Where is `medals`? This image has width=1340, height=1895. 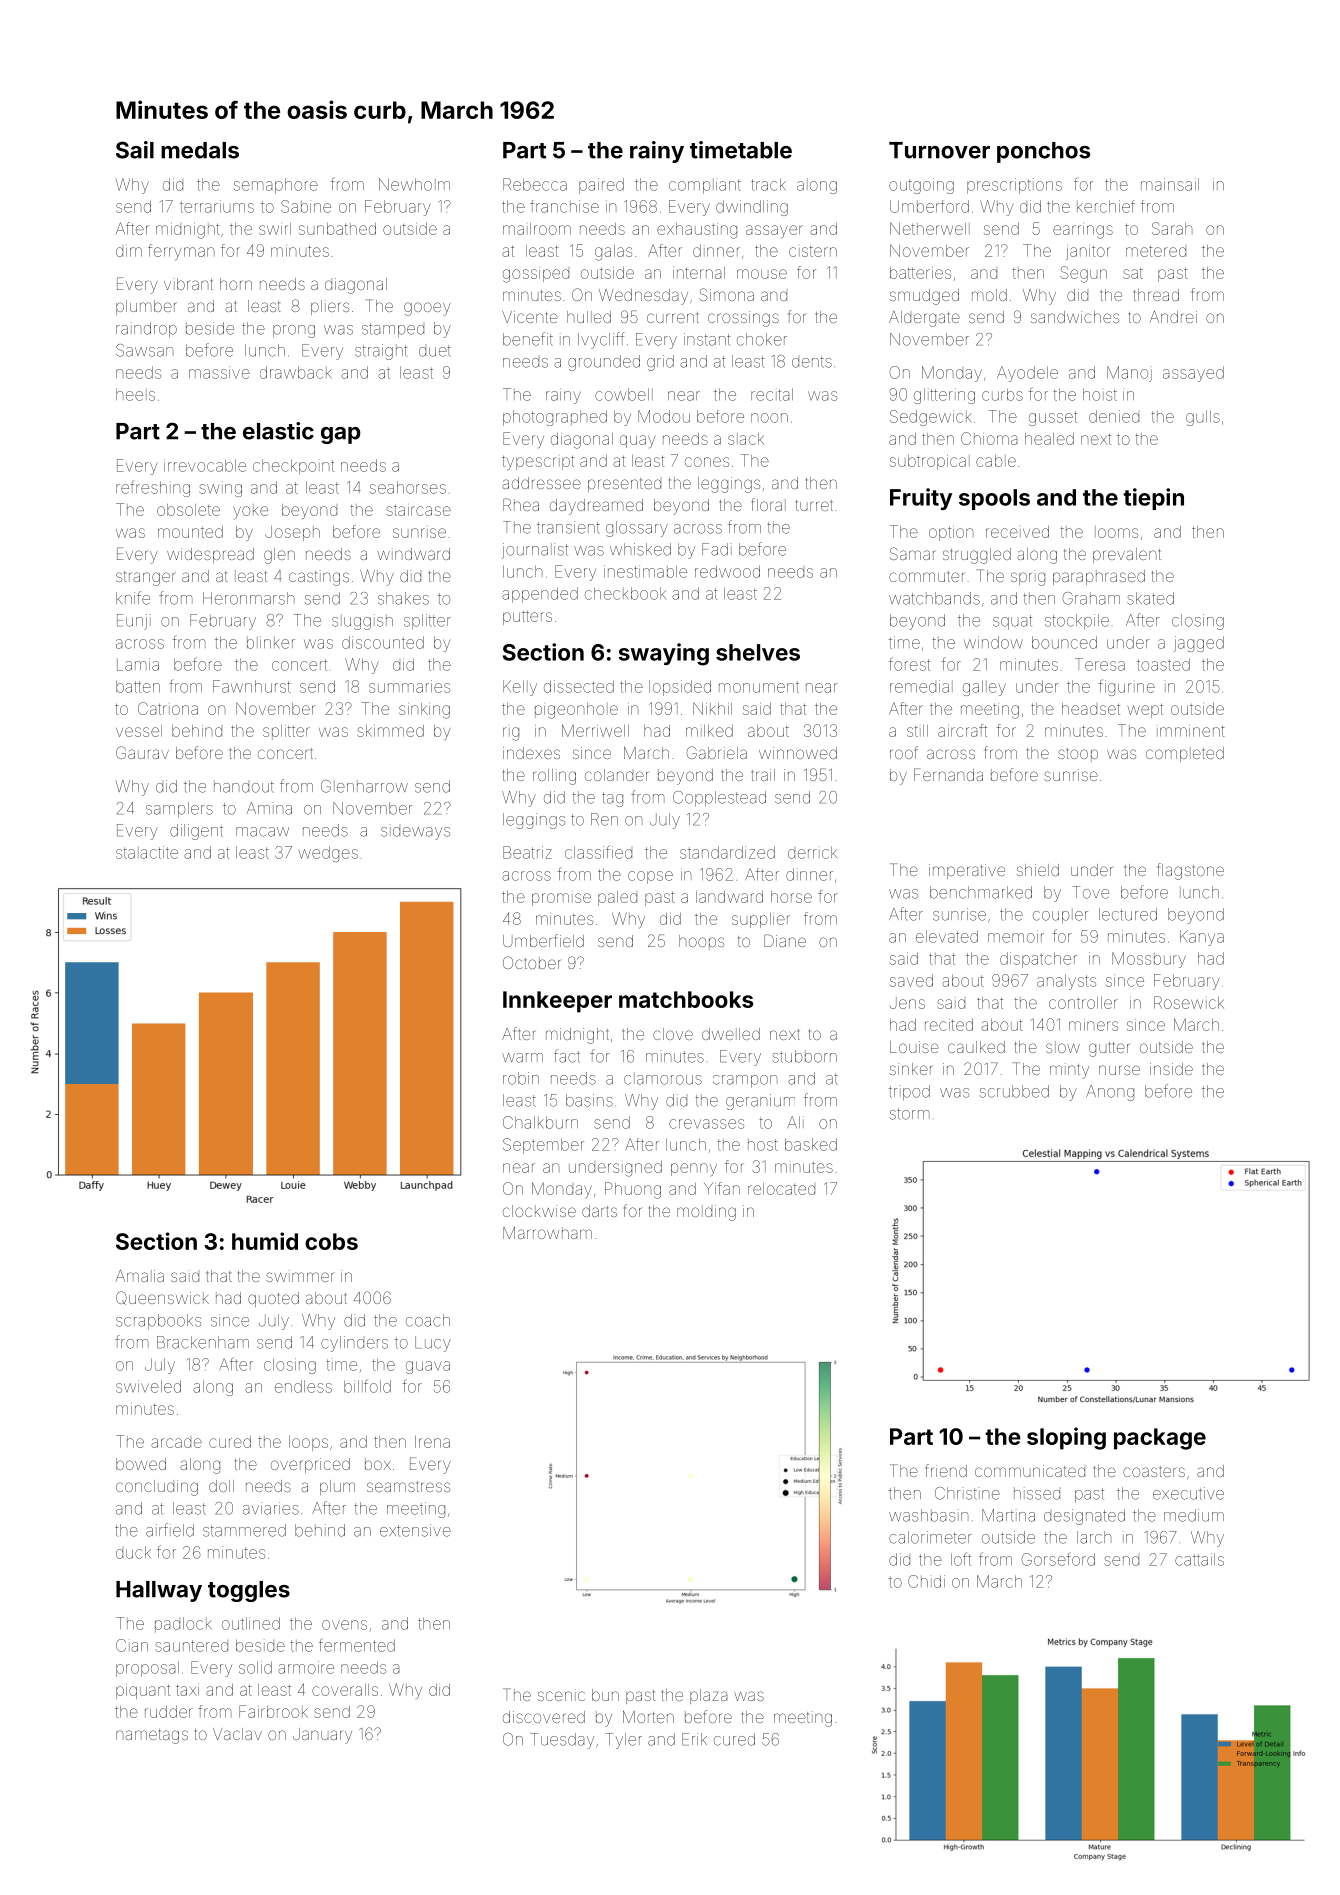 medals is located at coordinates (200, 150).
